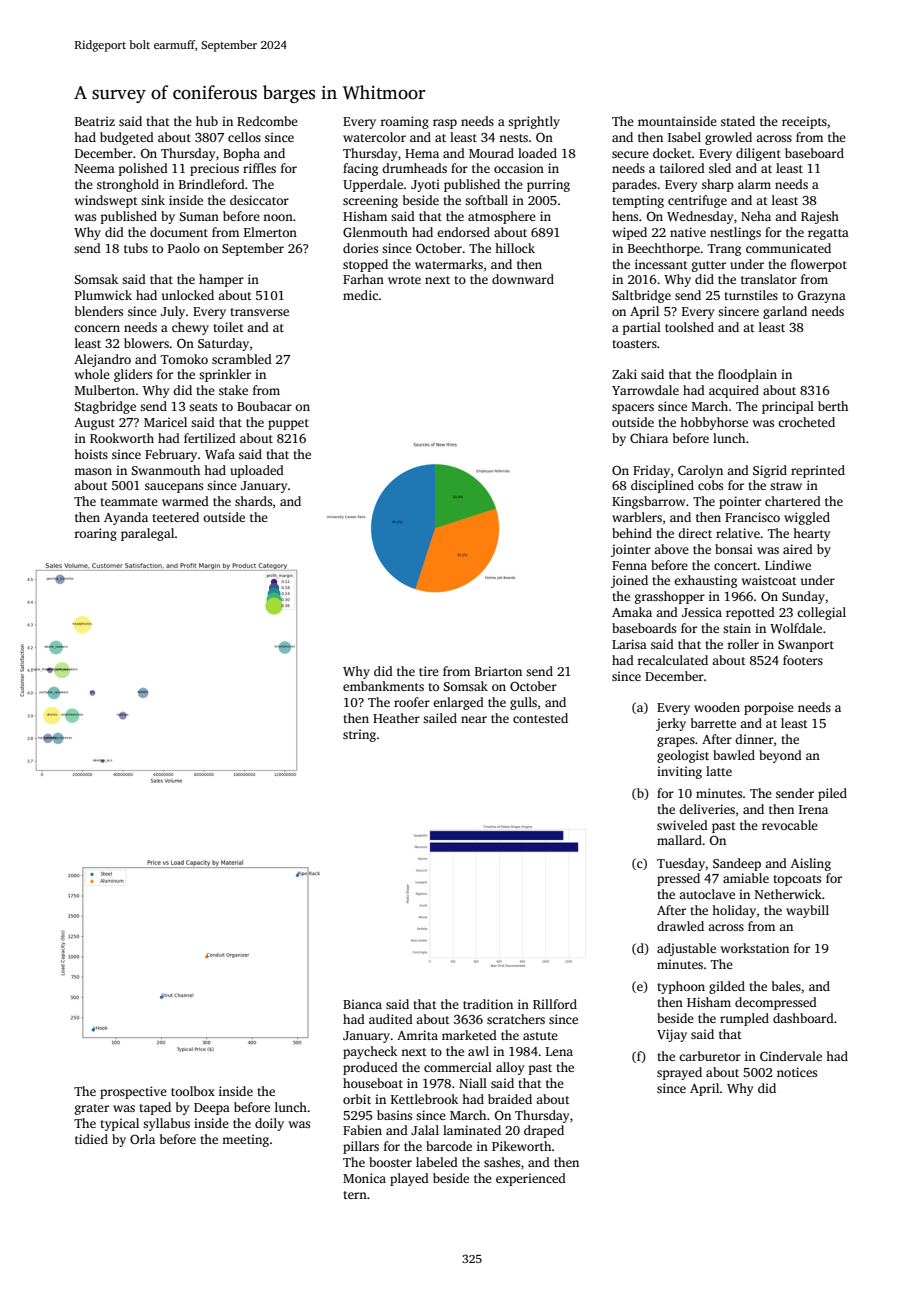 The image size is (924, 1308). I want to click on softball, so click(486, 200).
